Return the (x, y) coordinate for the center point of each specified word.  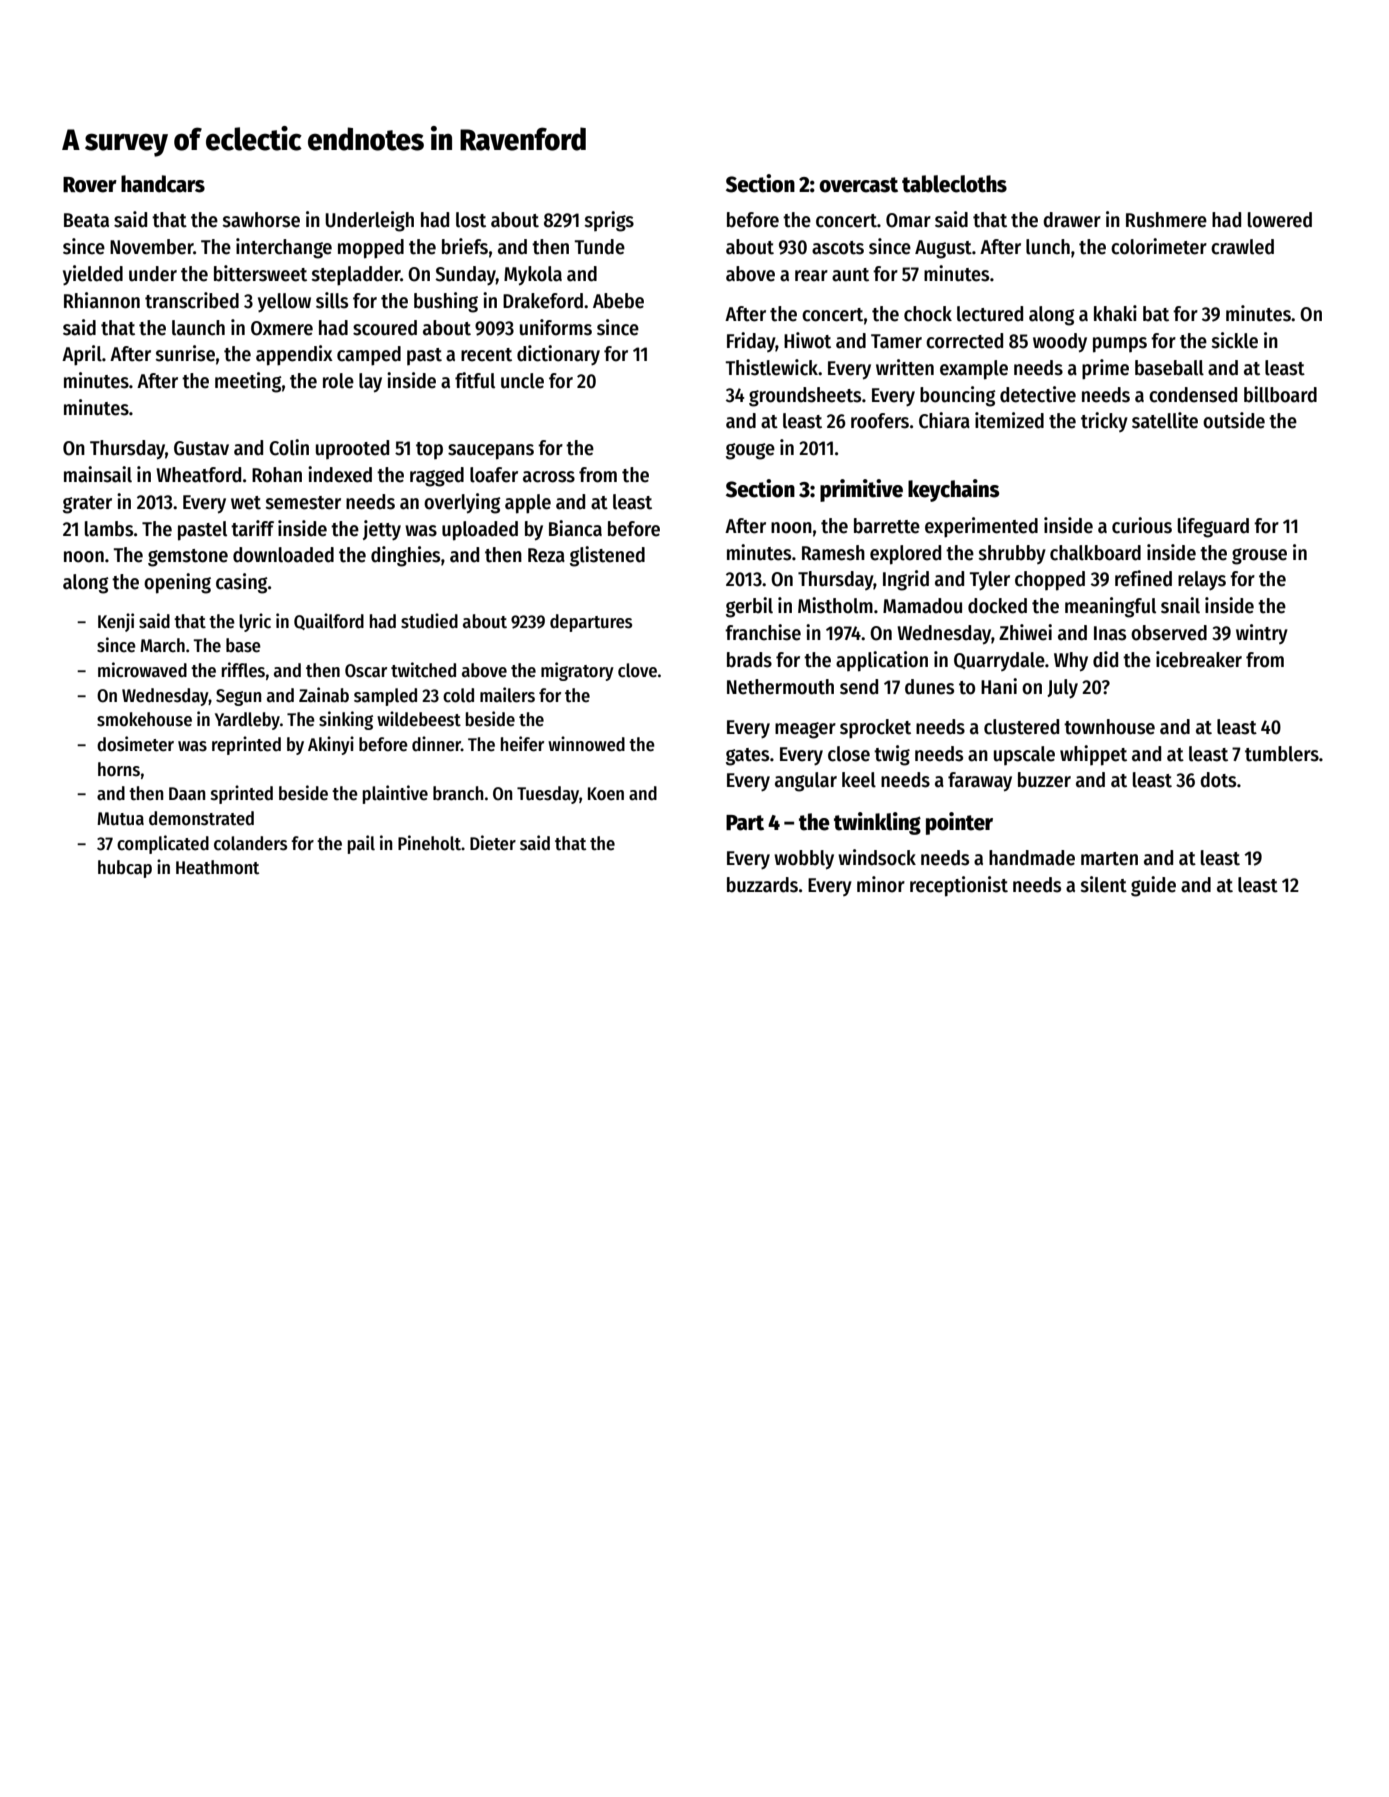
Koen (606, 794)
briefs (465, 246)
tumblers (1282, 754)
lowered (1280, 220)
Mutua (120, 819)
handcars (163, 184)
